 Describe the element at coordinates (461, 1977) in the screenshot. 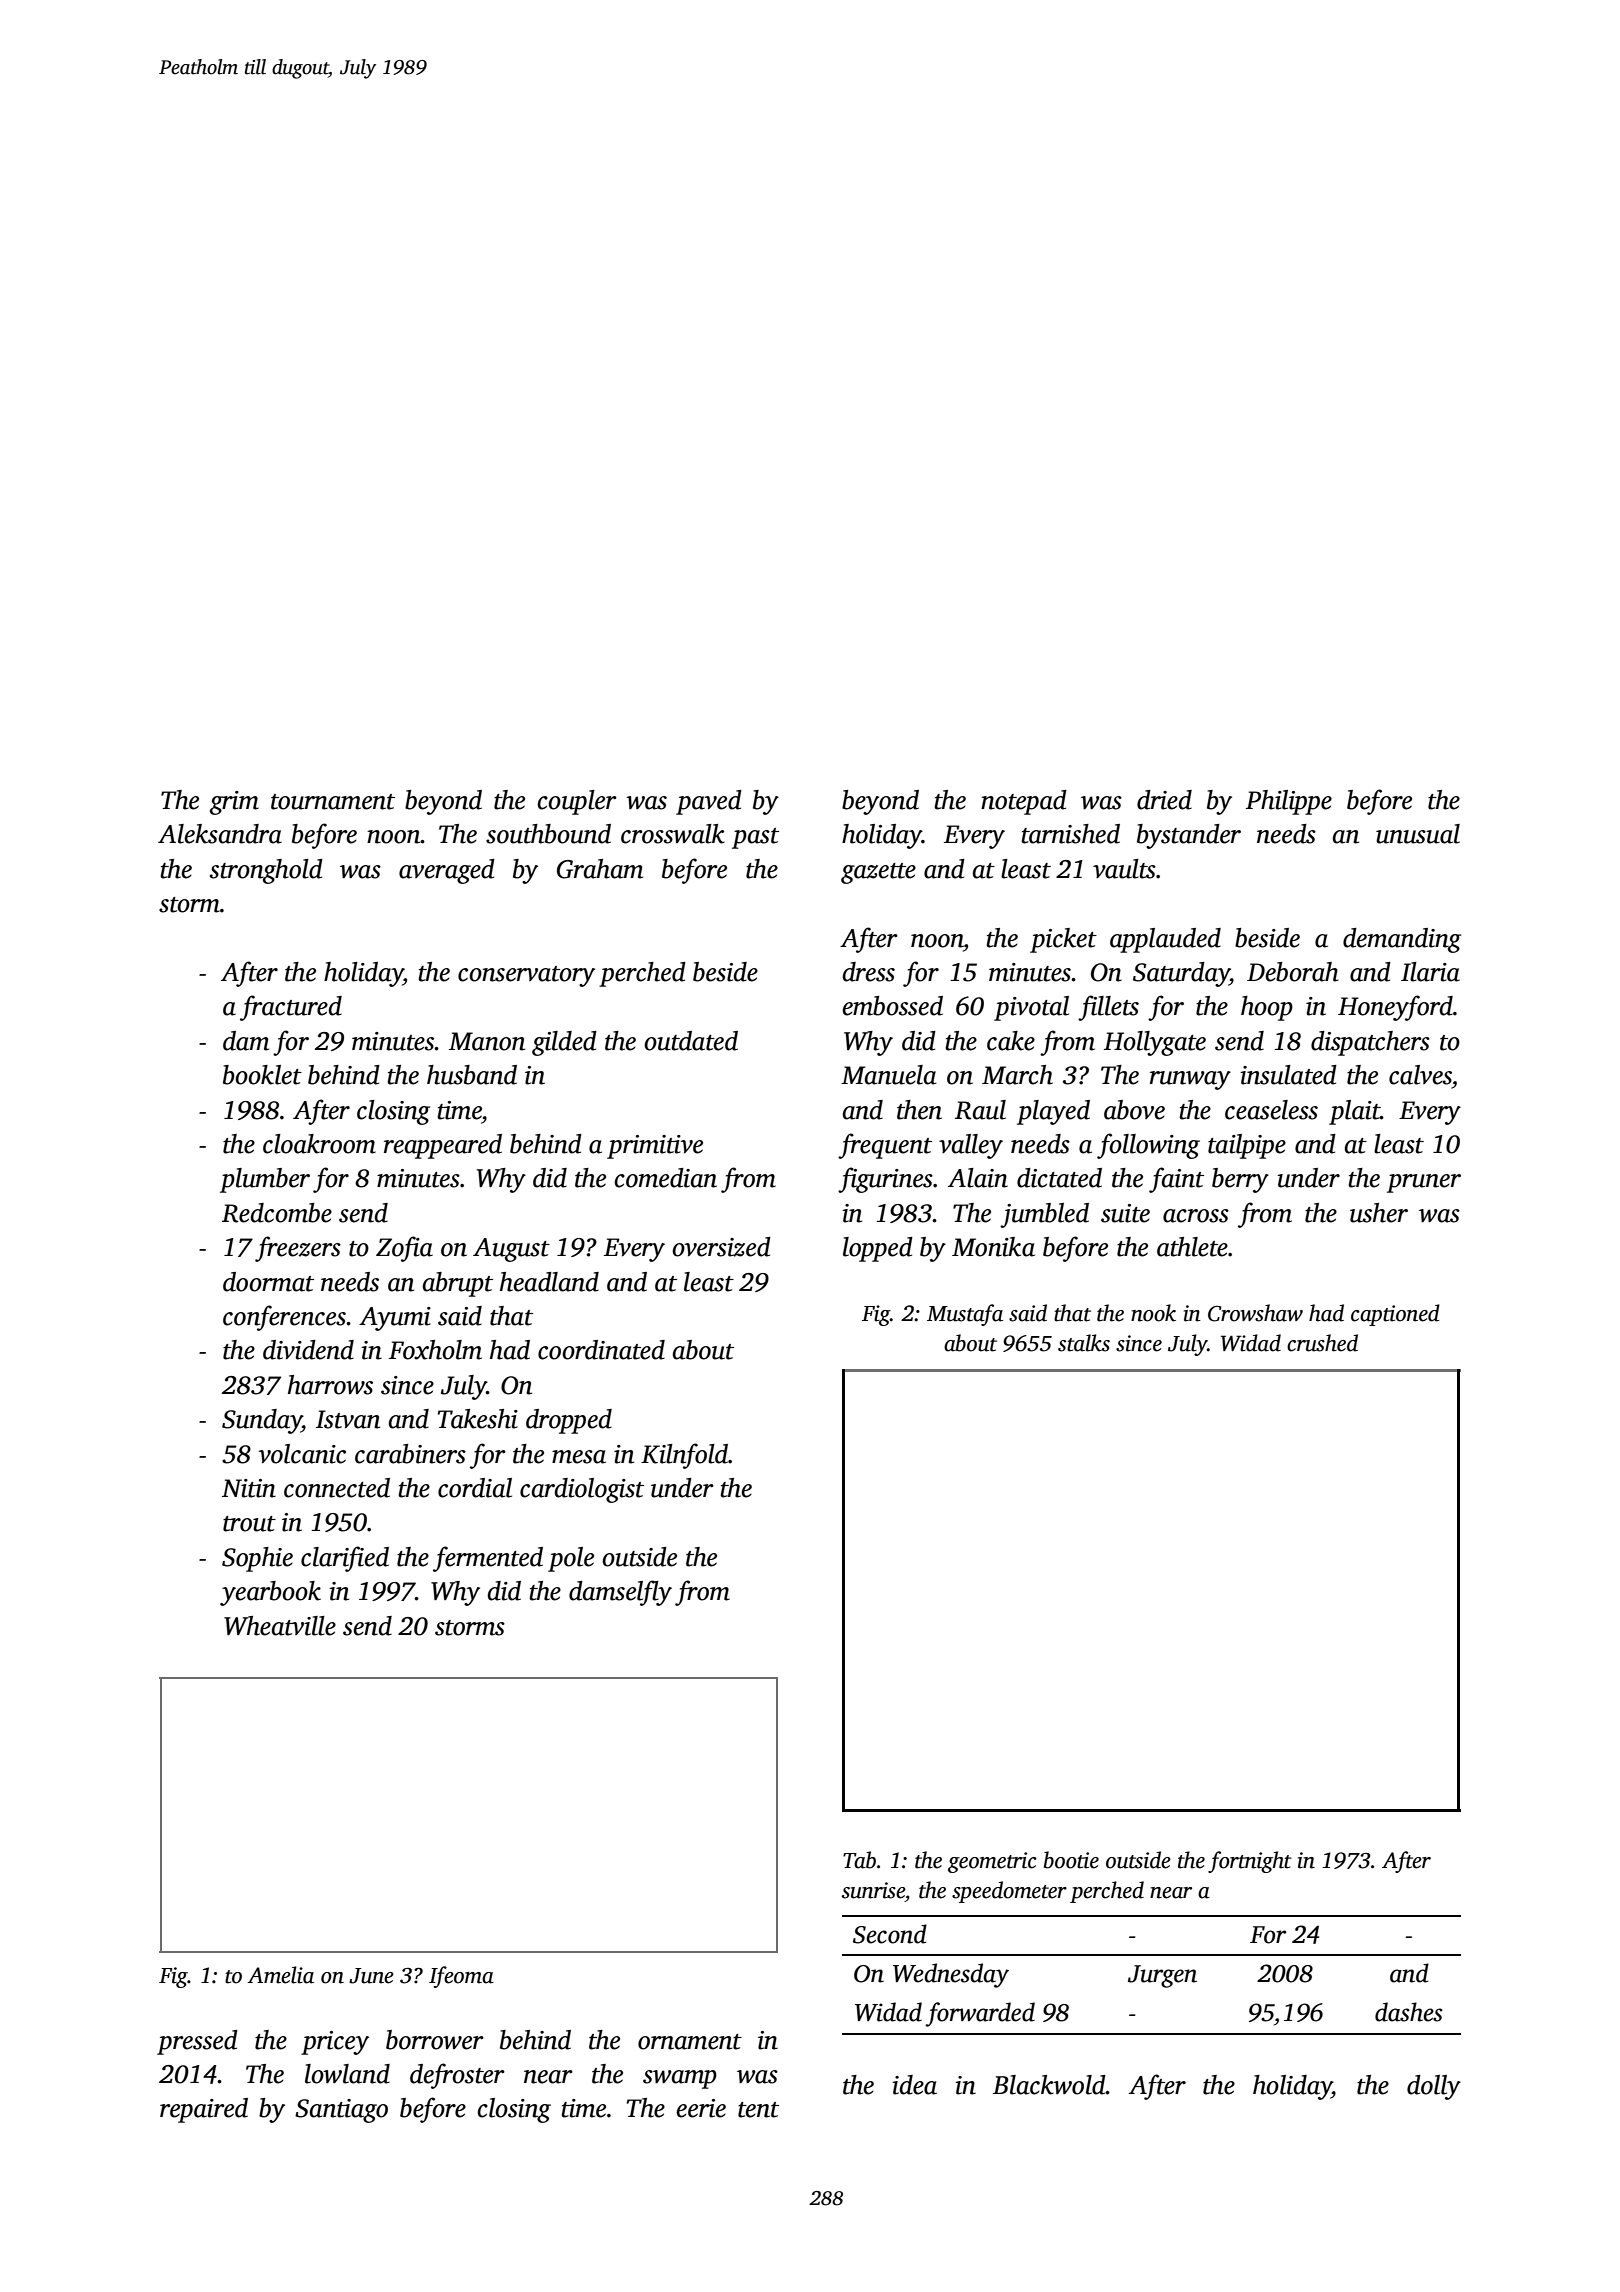

I see `Ifeoma` at that location.
